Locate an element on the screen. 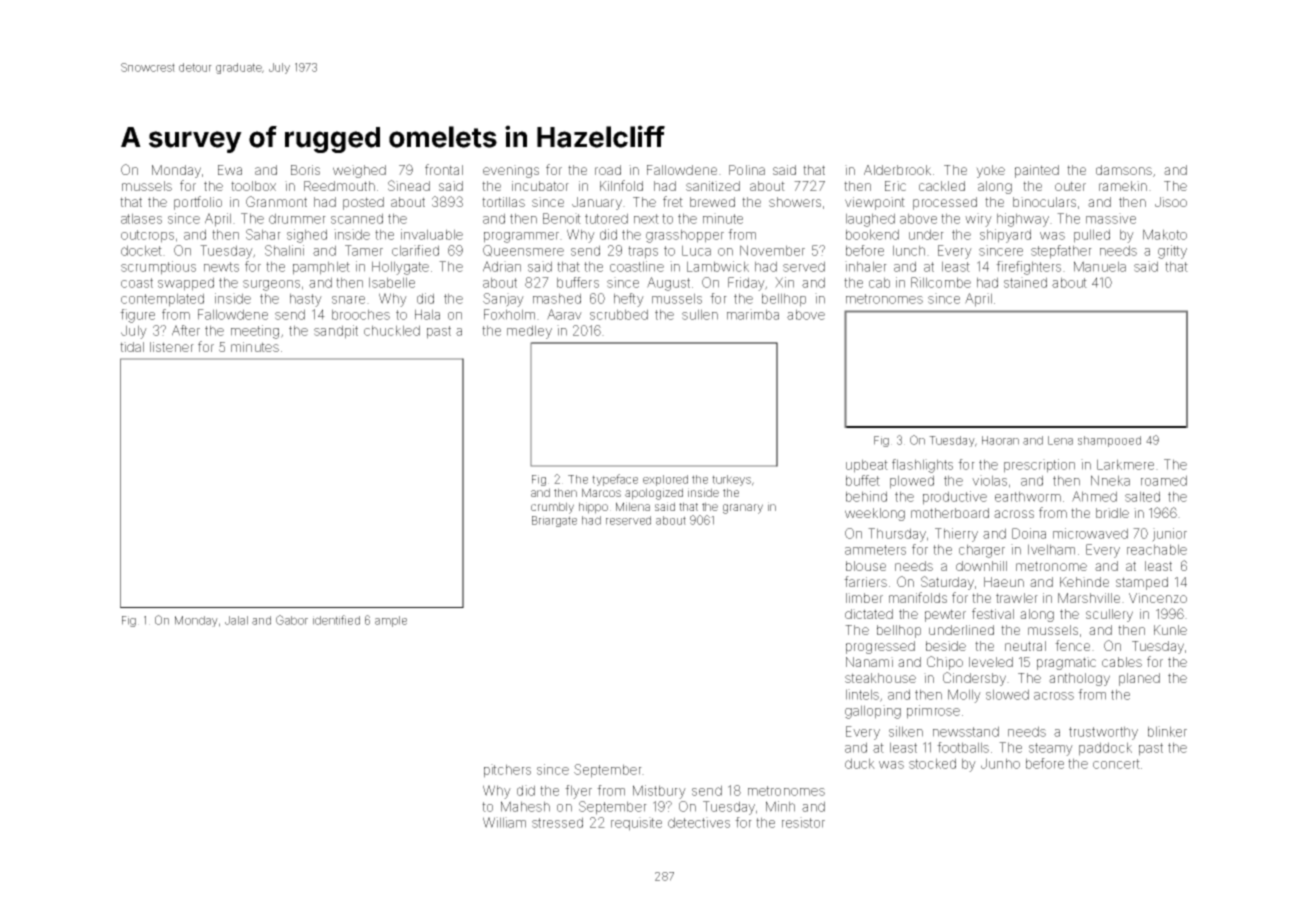  listener is located at coordinates (172, 347).
